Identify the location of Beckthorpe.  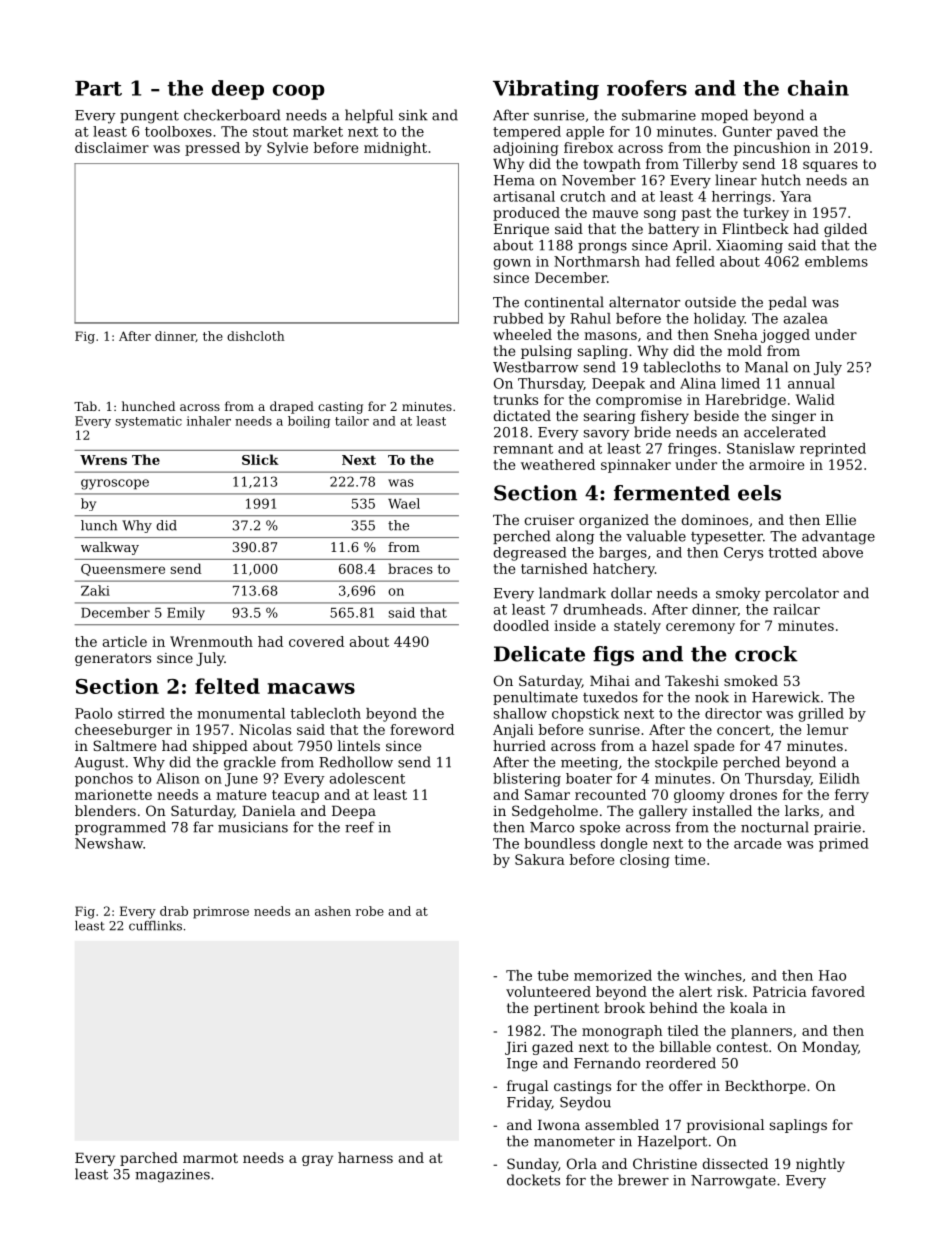
(765, 1087).
